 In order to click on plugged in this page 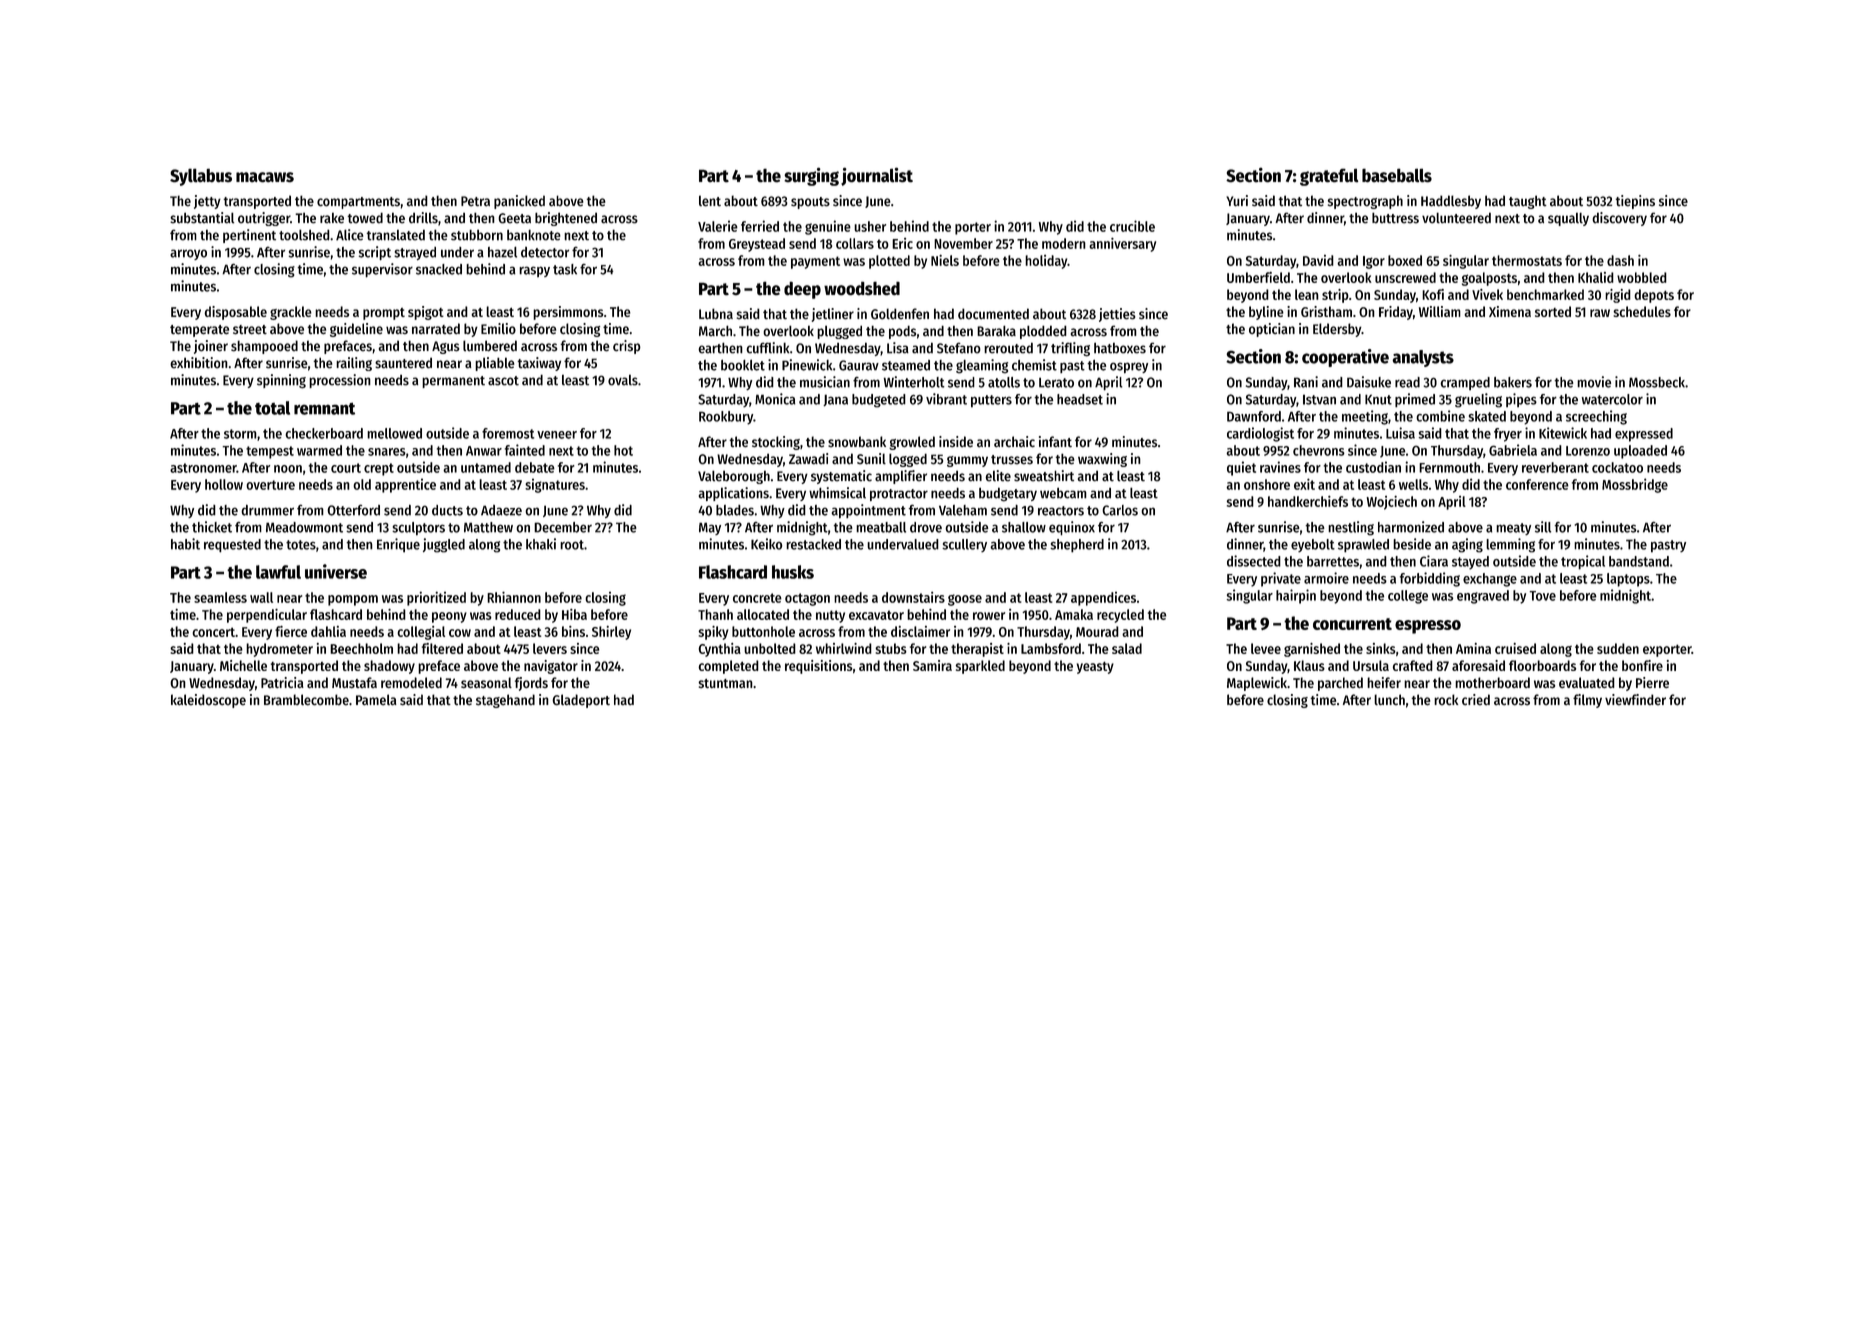, I will do `click(839, 332)`.
